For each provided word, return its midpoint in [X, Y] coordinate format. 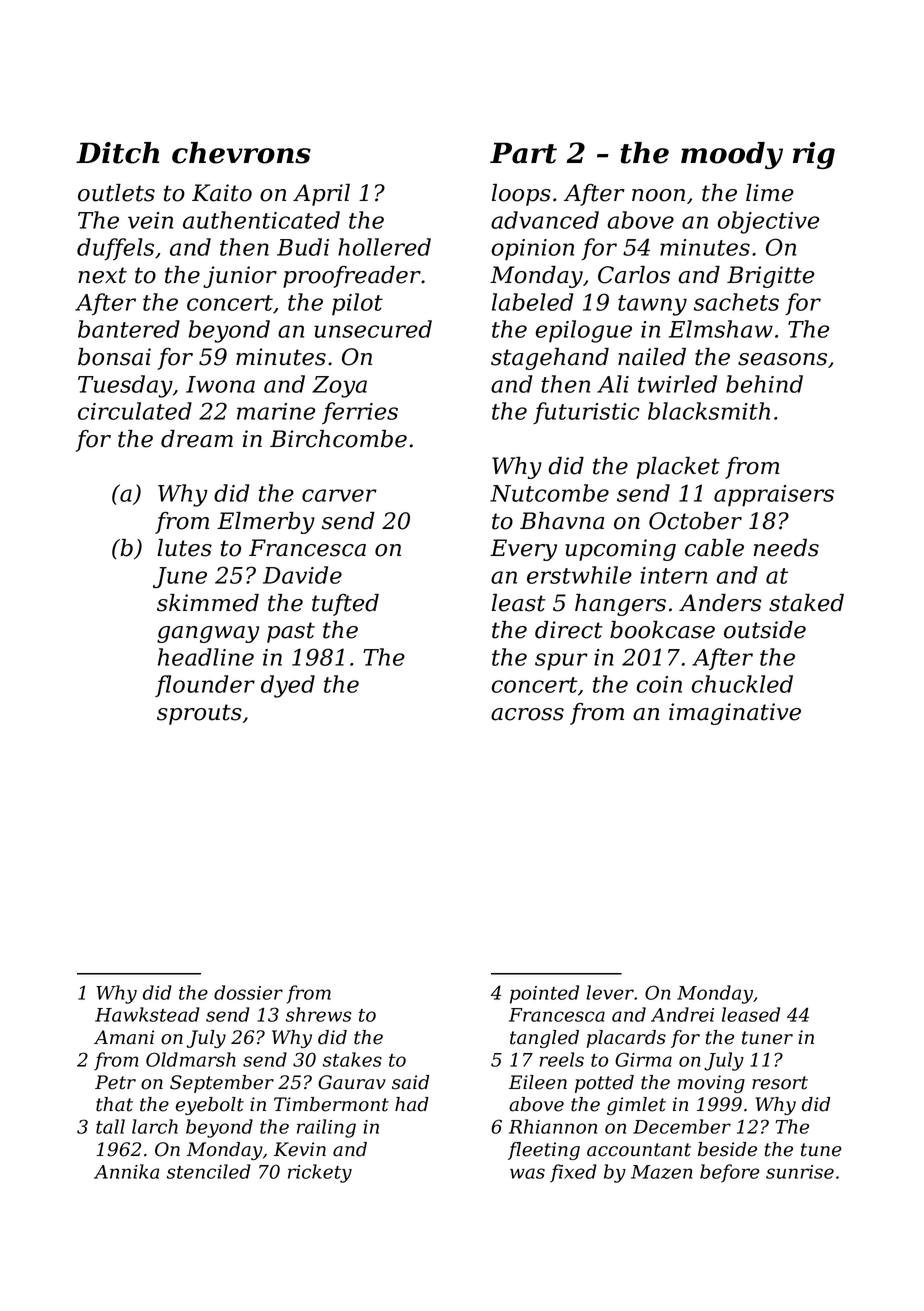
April [321, 195]
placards [626, 1039]
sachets [736, 302]
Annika [126, 1171]
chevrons [241, 153]
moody [732, 155]
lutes [184, 548]
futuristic [586, 413]
